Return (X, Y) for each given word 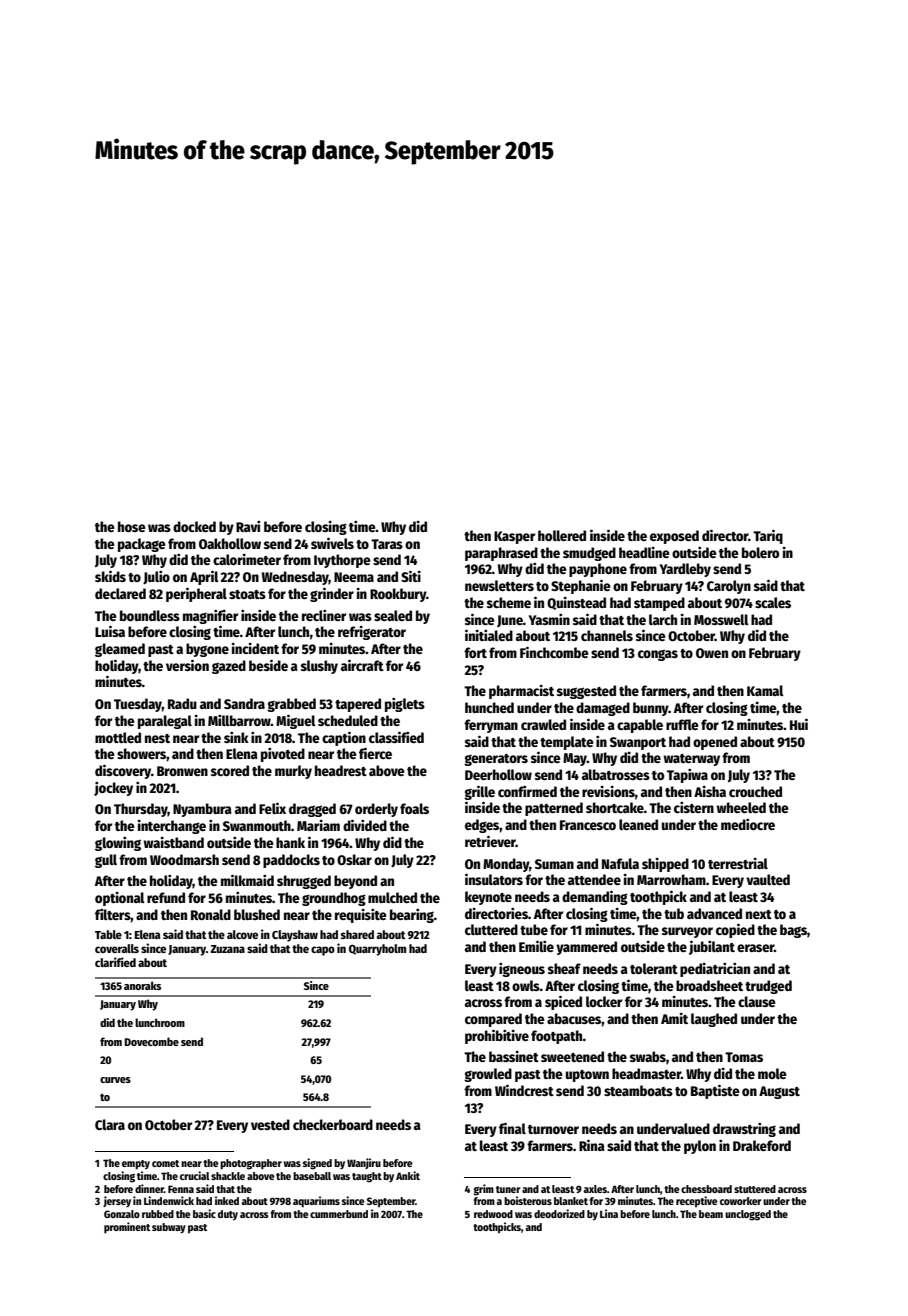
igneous (522, 970)
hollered (562, 535)
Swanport (638, 743)
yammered (586, 948)
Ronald (211, 914)
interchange (172, 827)
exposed (674, 537)
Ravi (248, 526)
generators (496, 760)
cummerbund (339, 1214)
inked (227, 1200)
